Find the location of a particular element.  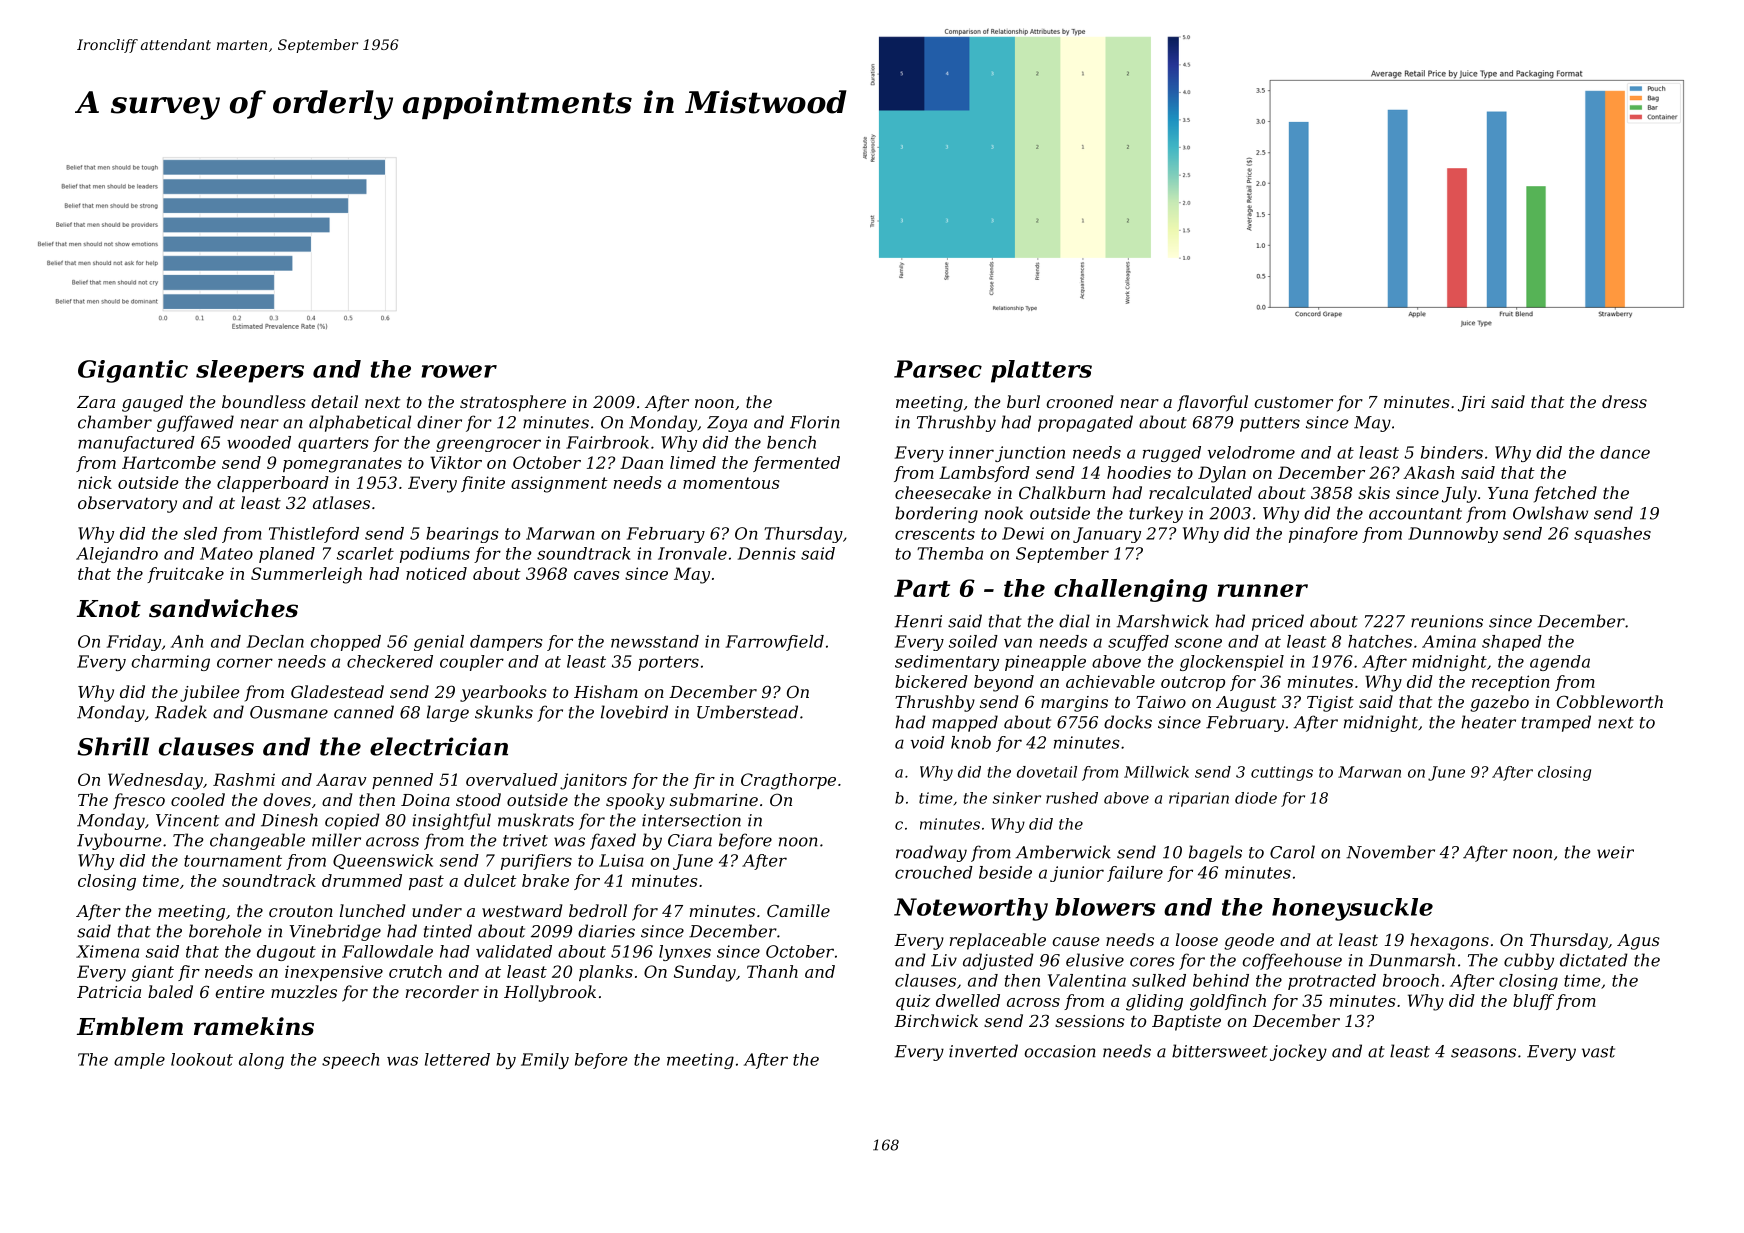

newsstand is located at coordinates (655, 641).
